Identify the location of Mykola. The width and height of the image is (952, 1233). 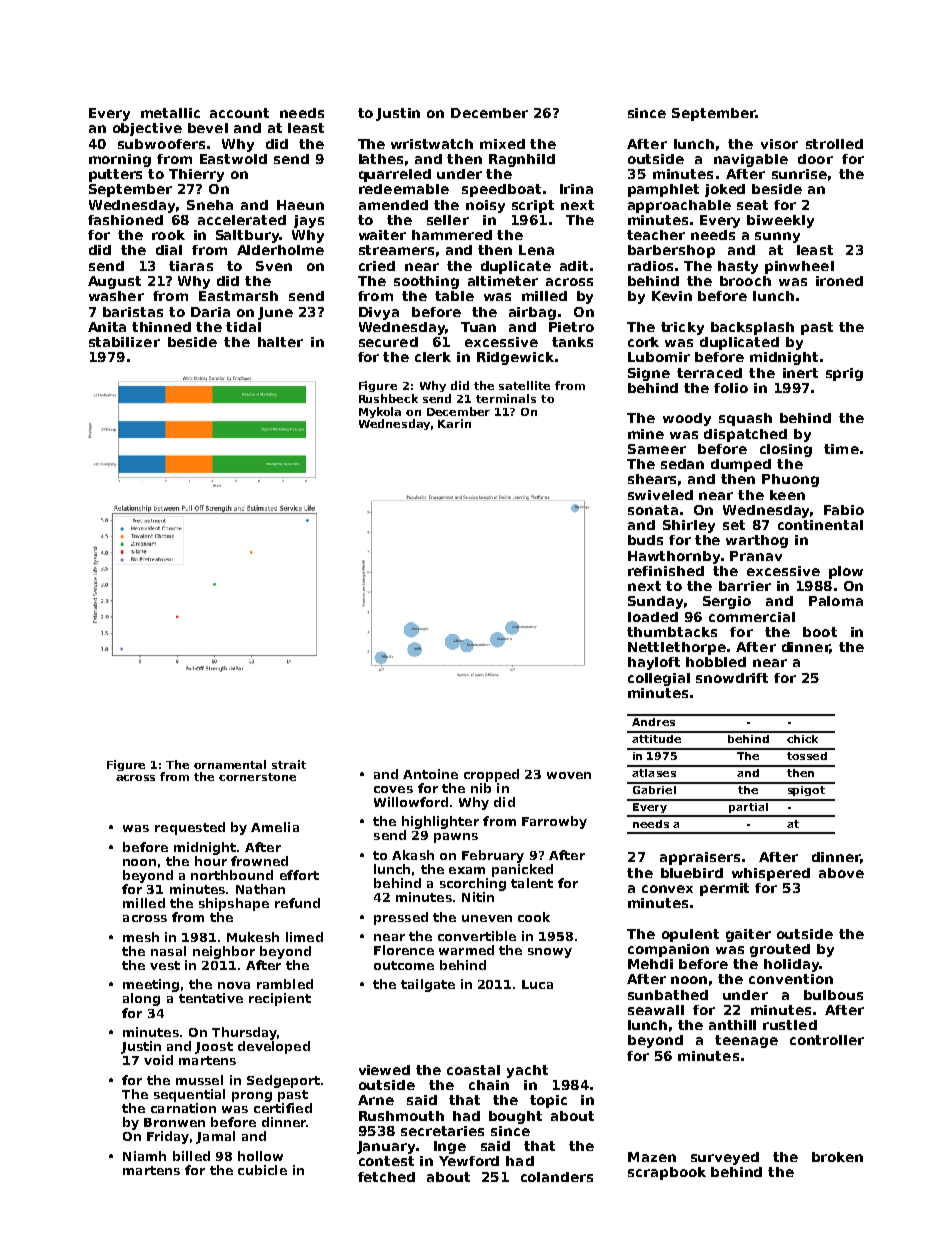
(380, 412).
